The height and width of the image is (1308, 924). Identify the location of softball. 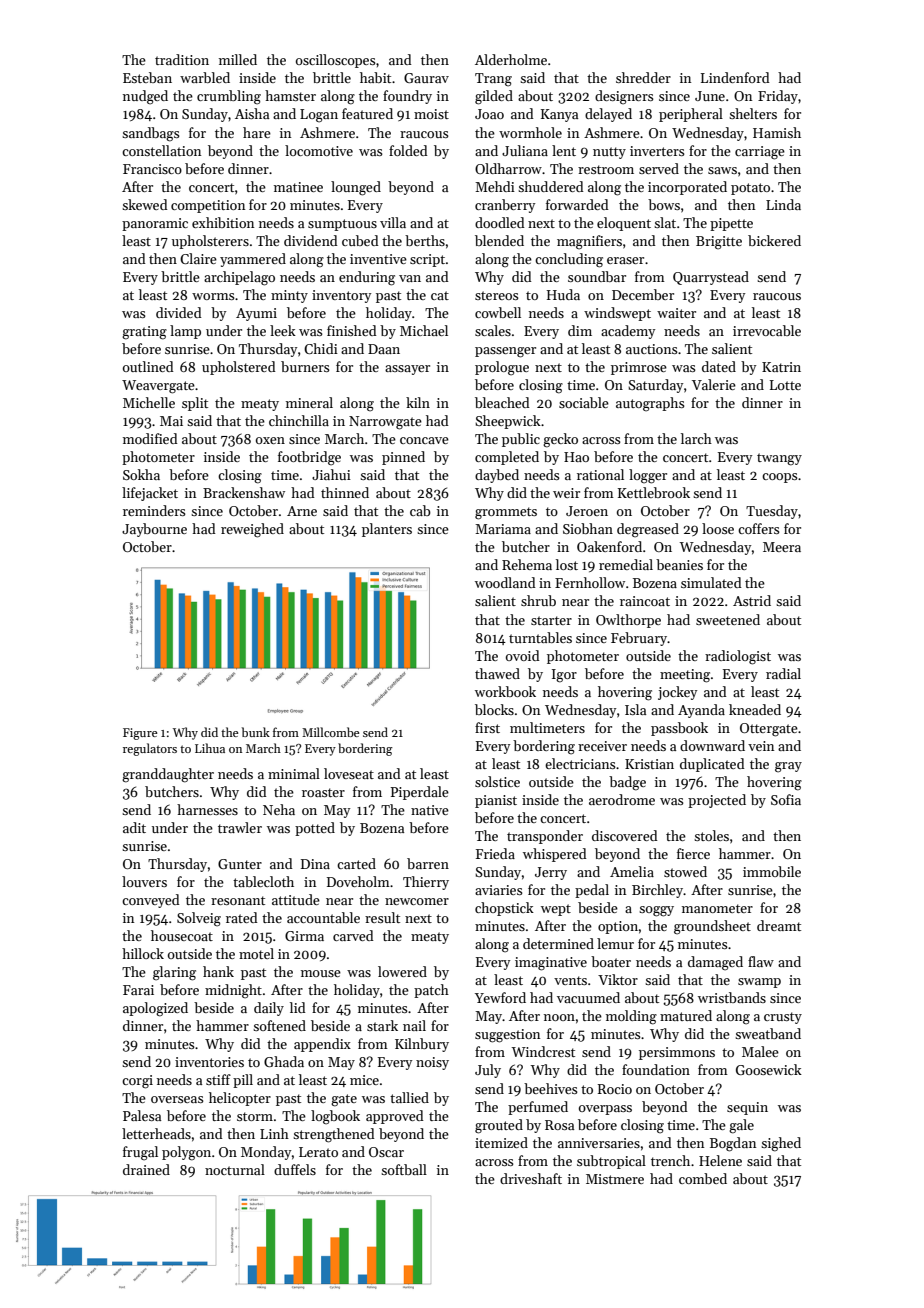
(404, 1169).
